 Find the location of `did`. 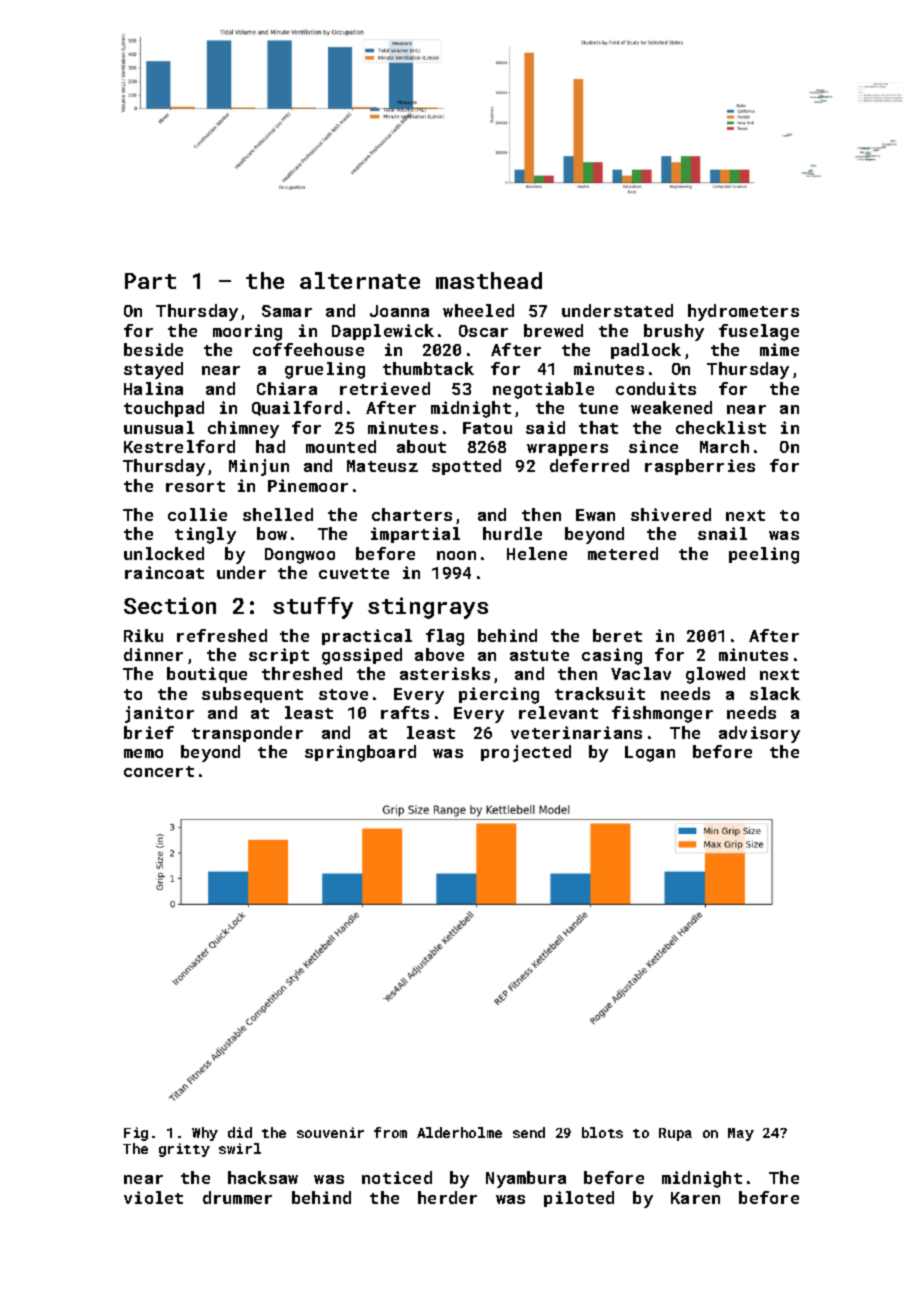

did is located at coordinates (240, 1132).
